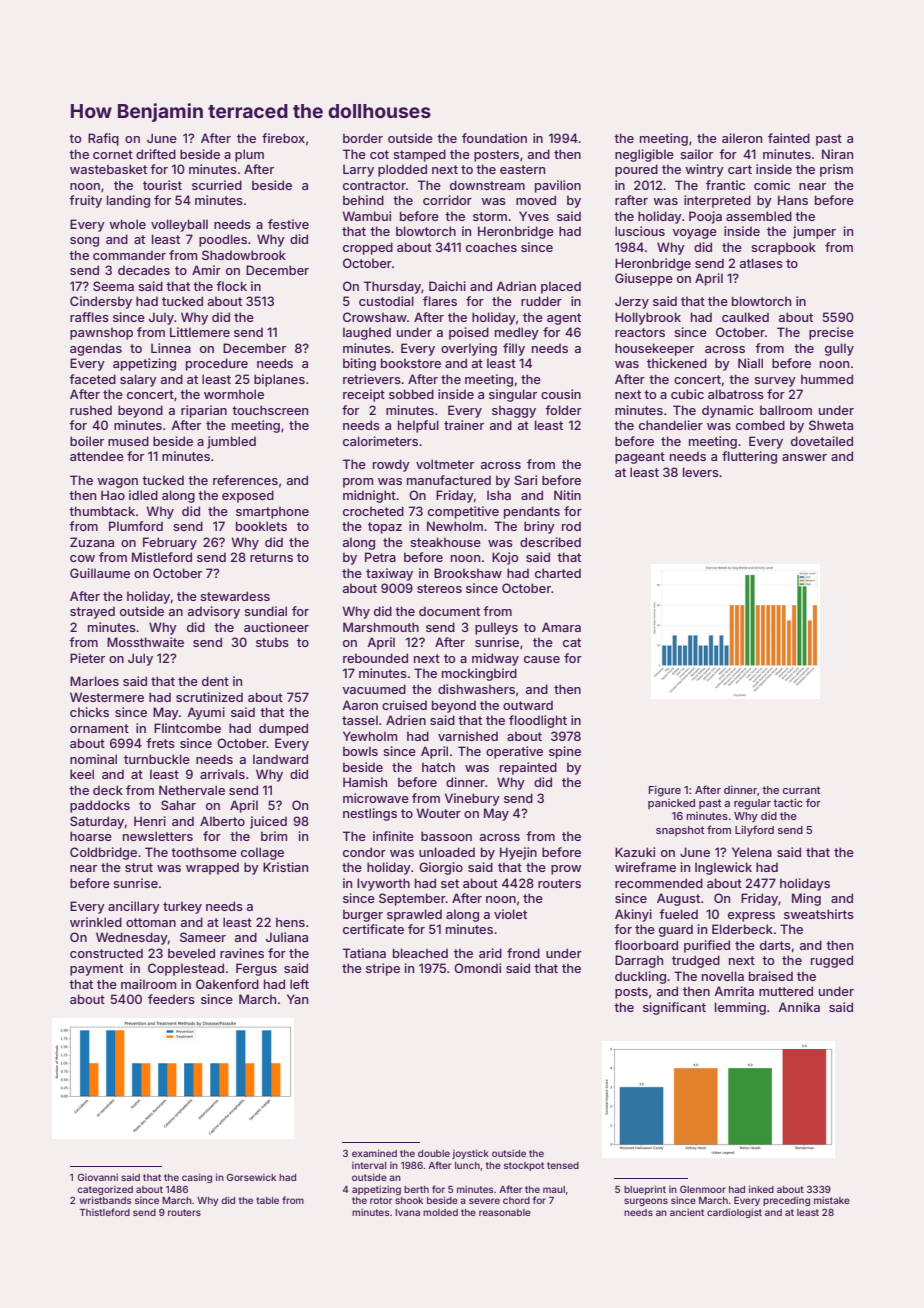  I want to click on Pooja, so click(705, 217).
